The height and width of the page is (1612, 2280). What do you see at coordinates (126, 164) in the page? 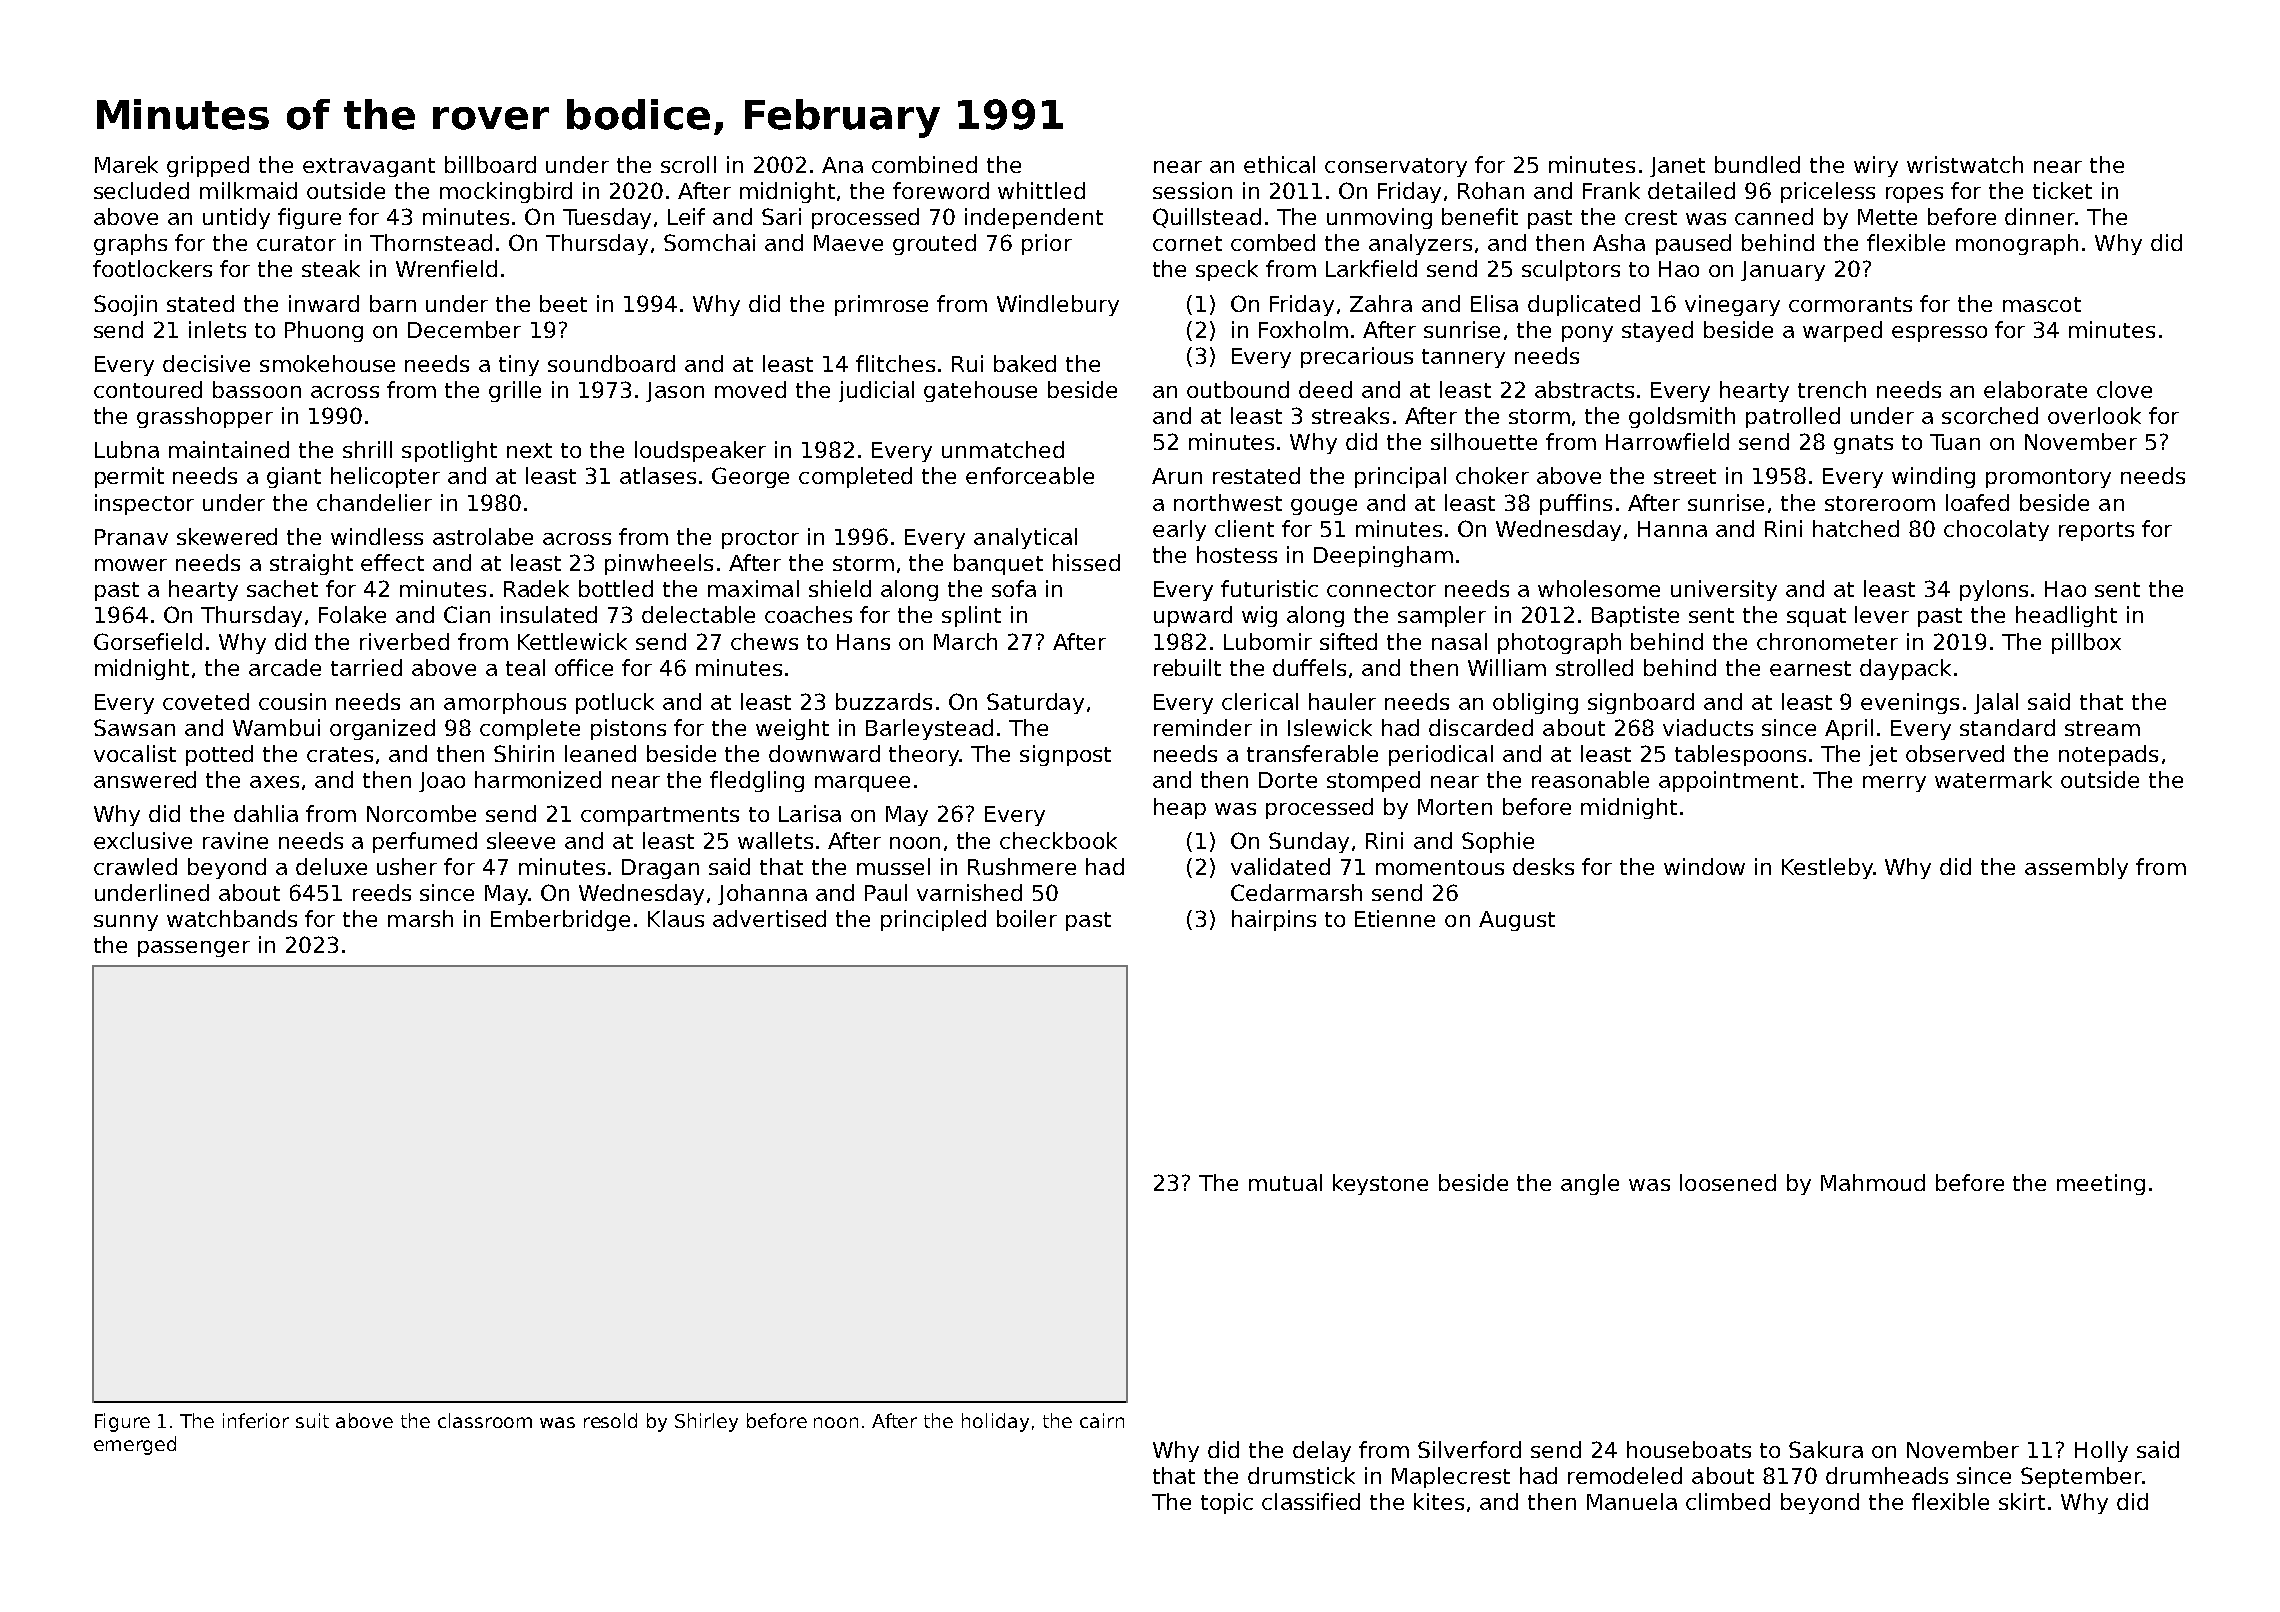
I see `Marek` at bounding box center [126, 164].
